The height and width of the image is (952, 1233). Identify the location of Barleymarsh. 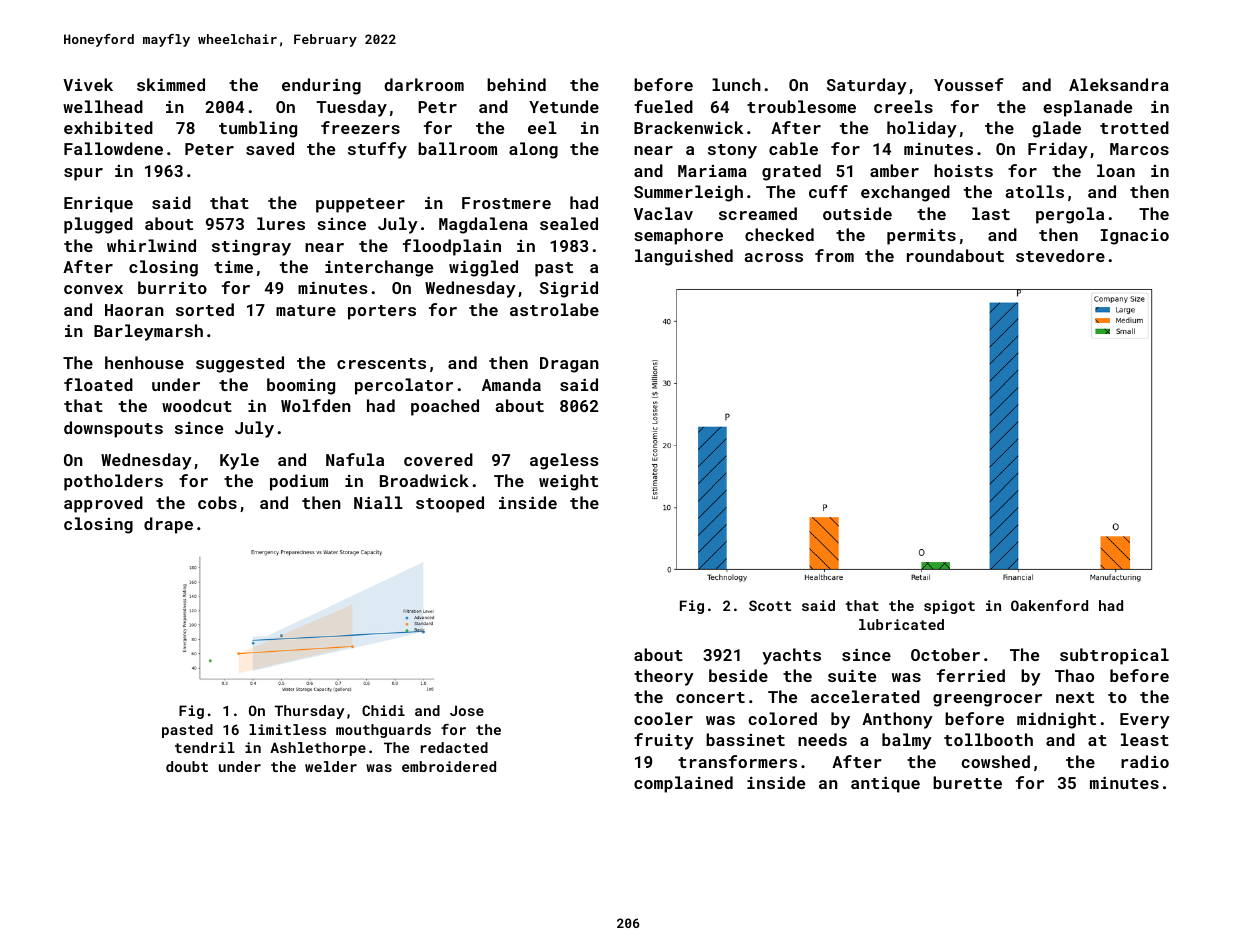
(148, 332).
